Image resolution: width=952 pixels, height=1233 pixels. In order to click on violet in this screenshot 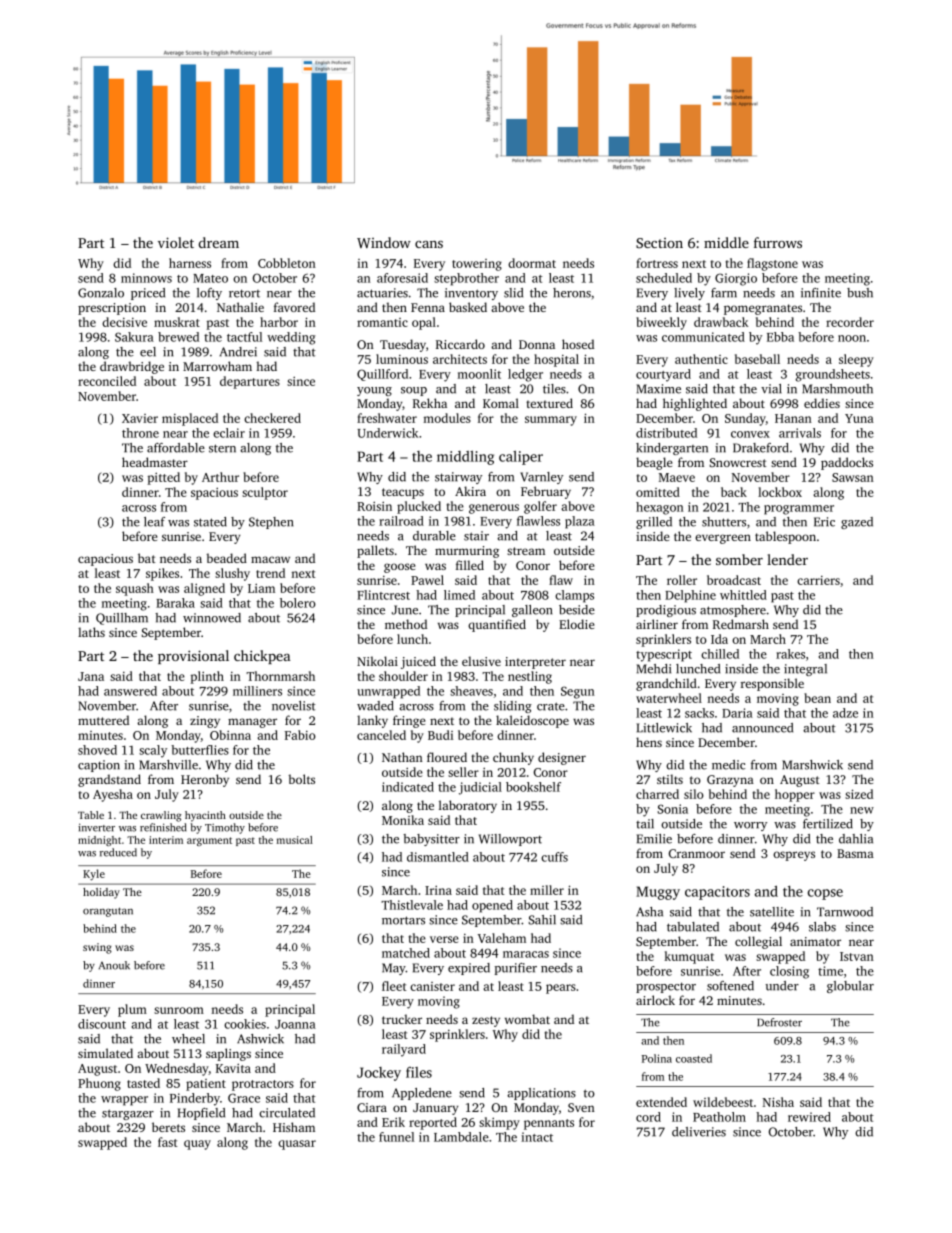, I will do `click(176, 242)`.
